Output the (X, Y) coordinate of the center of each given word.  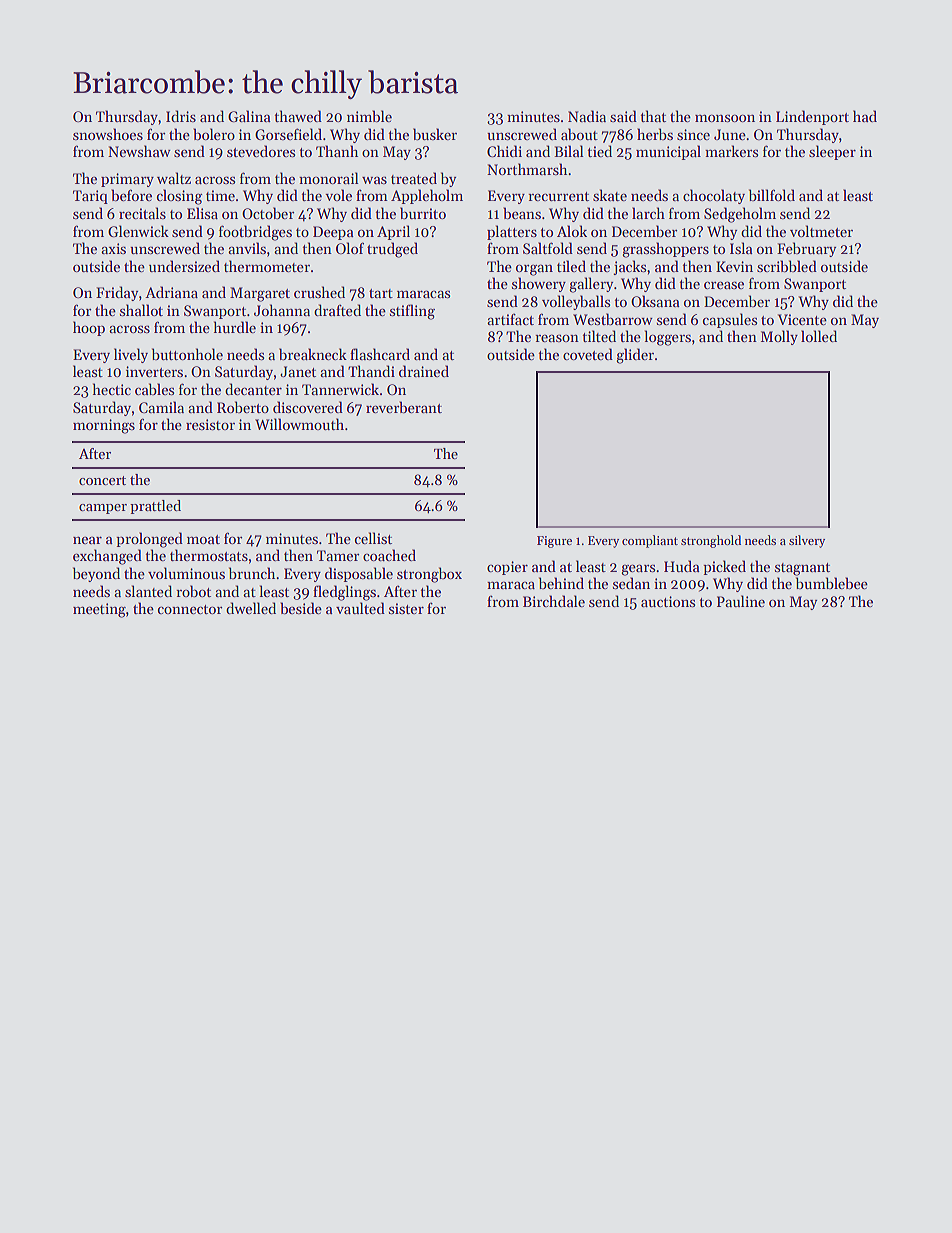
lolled (819, 336)
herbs (655, 134)
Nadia (587, 116)
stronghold (711, 541)
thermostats (209, 555)
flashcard (380, 354)
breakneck (313, 354)
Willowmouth (299, 424)
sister (406, 608)
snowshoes (108, 134)
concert (102, 480)
